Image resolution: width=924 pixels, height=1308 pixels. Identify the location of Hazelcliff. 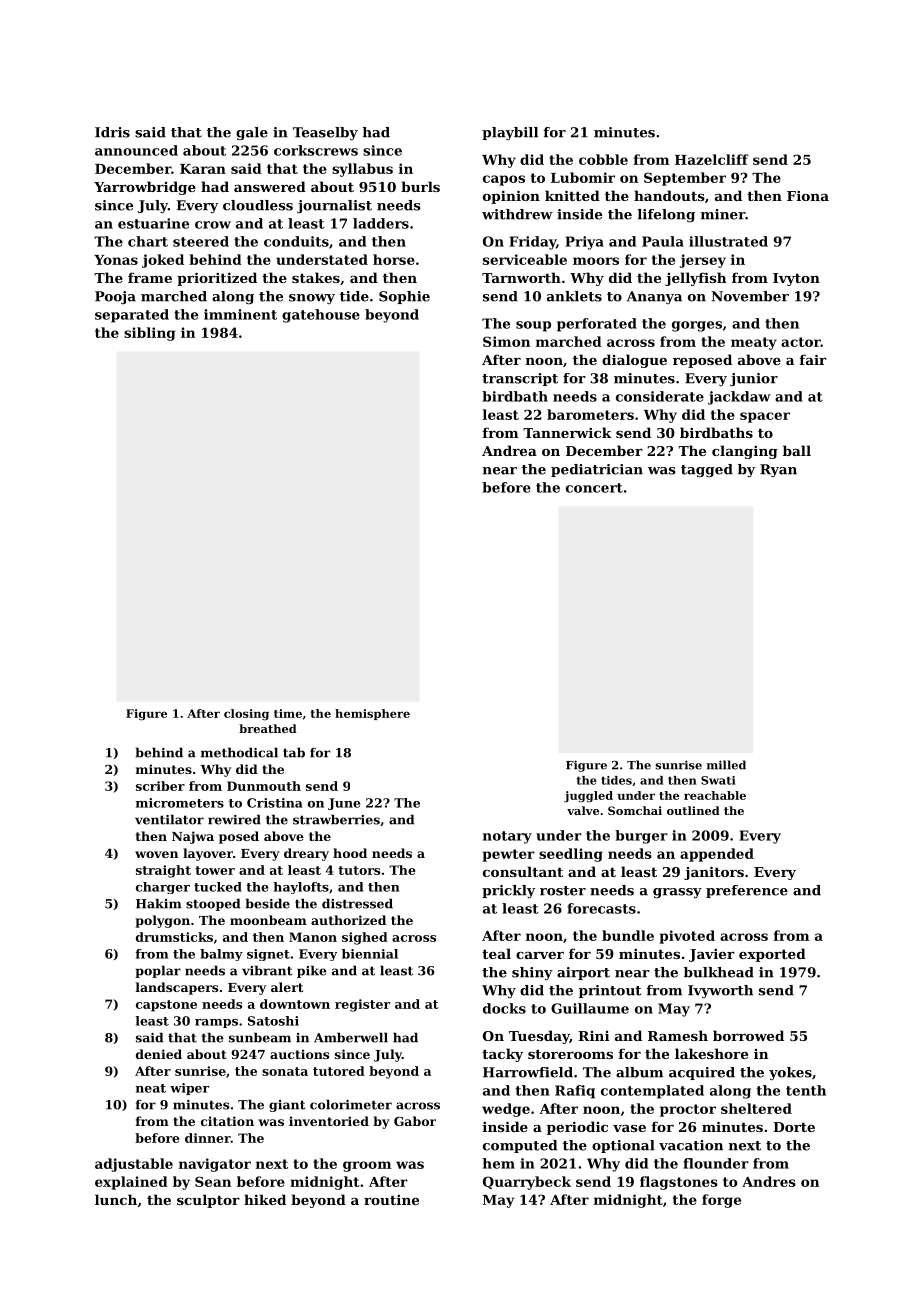
(712, 159).
